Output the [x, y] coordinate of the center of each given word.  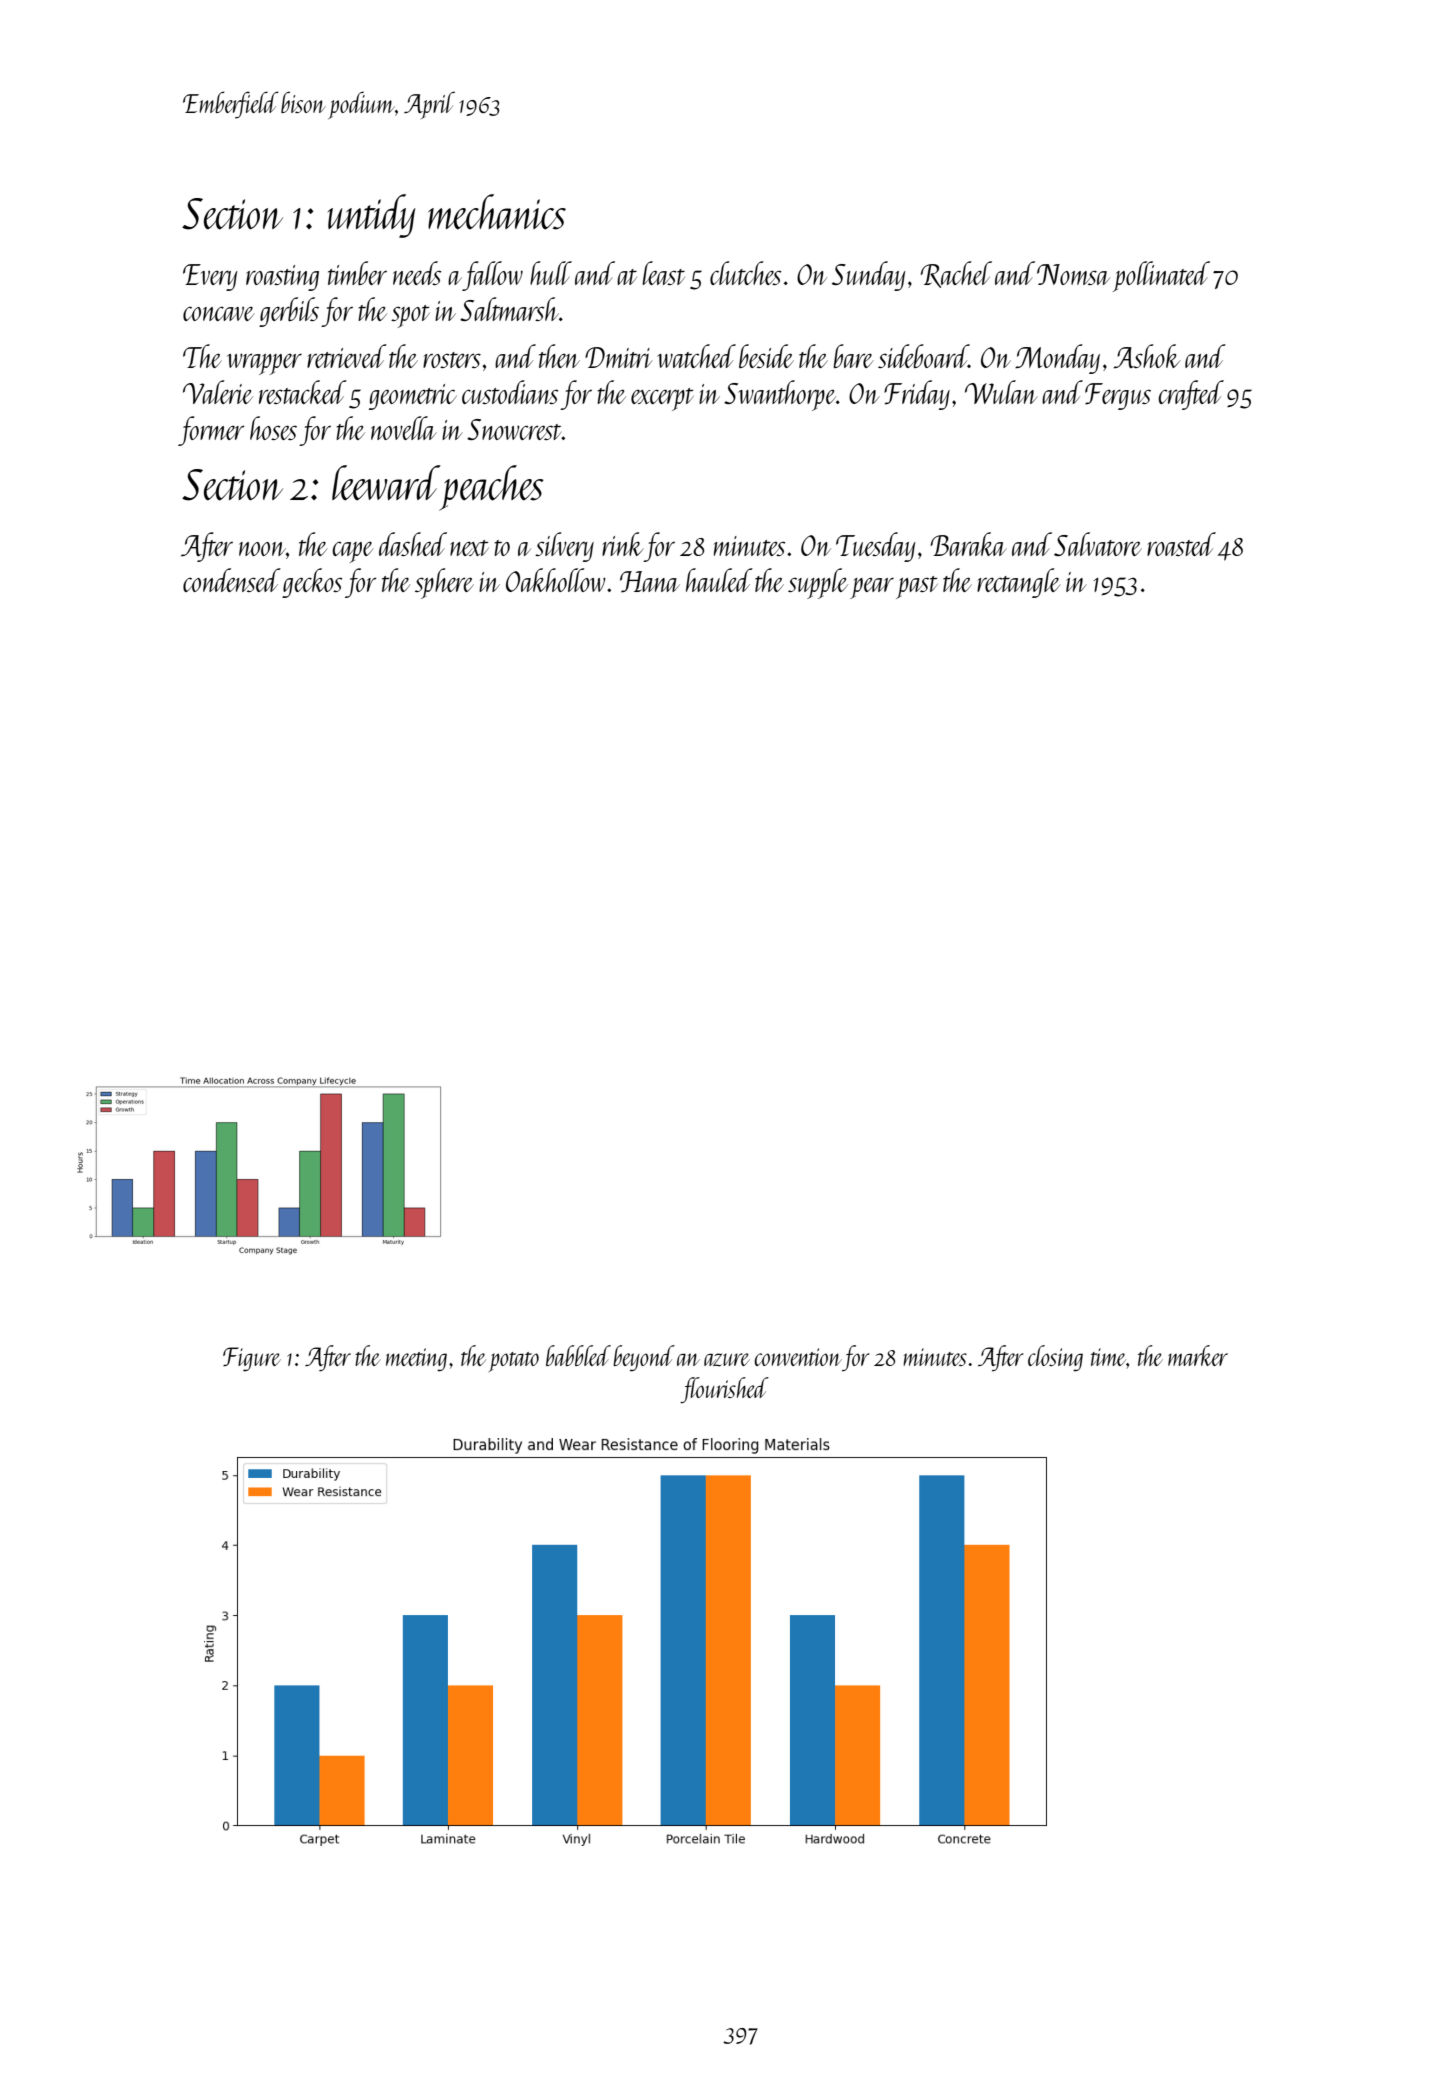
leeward [386, 483]
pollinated [1161, 276]
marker [1198, 1355]
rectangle [1019, 583]
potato [514, 1362]
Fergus [1118, 396]
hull [551, 273]
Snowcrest [514, 429]
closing [1055, 1358]
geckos [312, 583]
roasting [282, 278]
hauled [719, 580]
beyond [644, 1358]
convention [798, 1357]
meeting [416, 1359]
